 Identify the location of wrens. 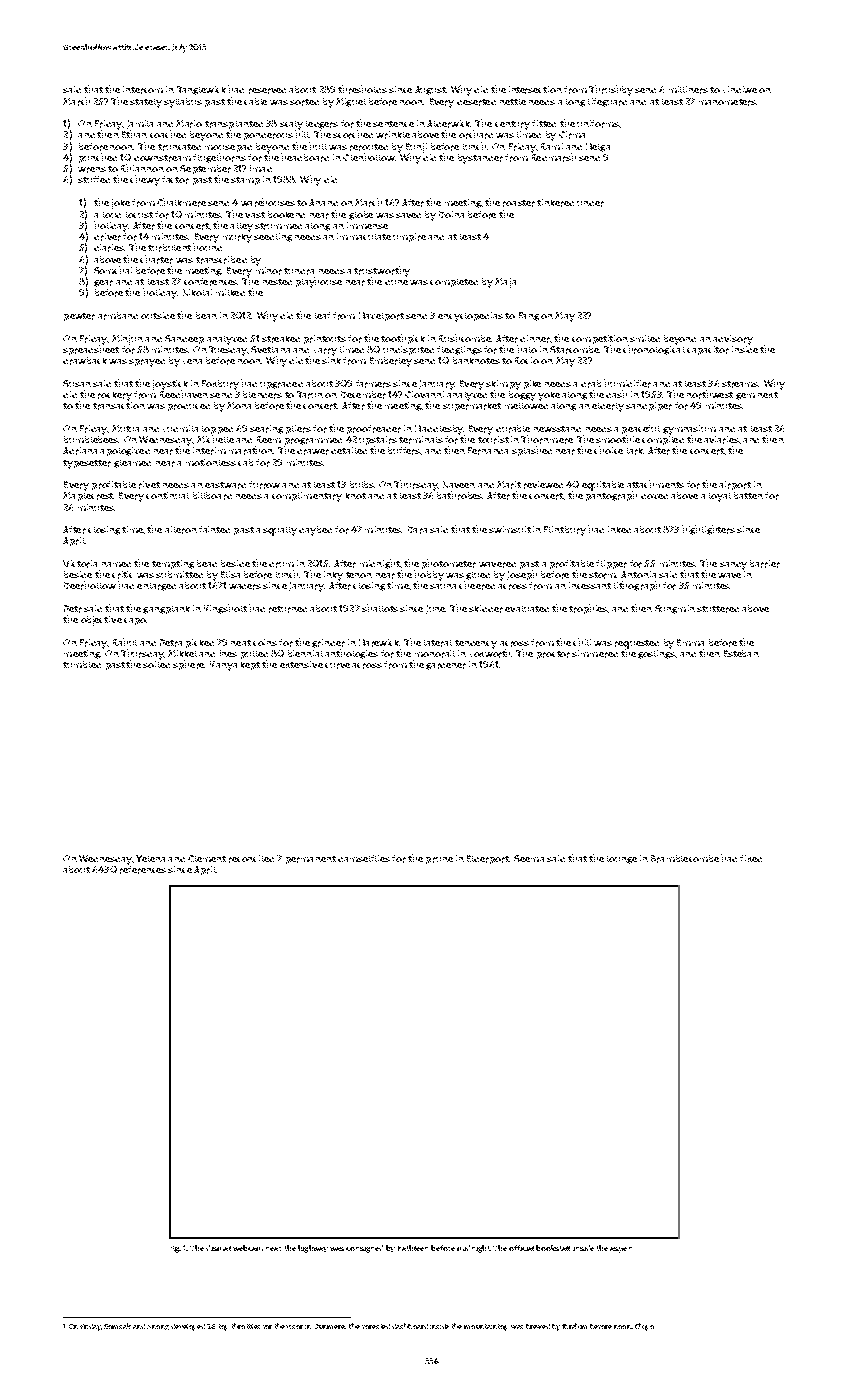
(92, 170).
